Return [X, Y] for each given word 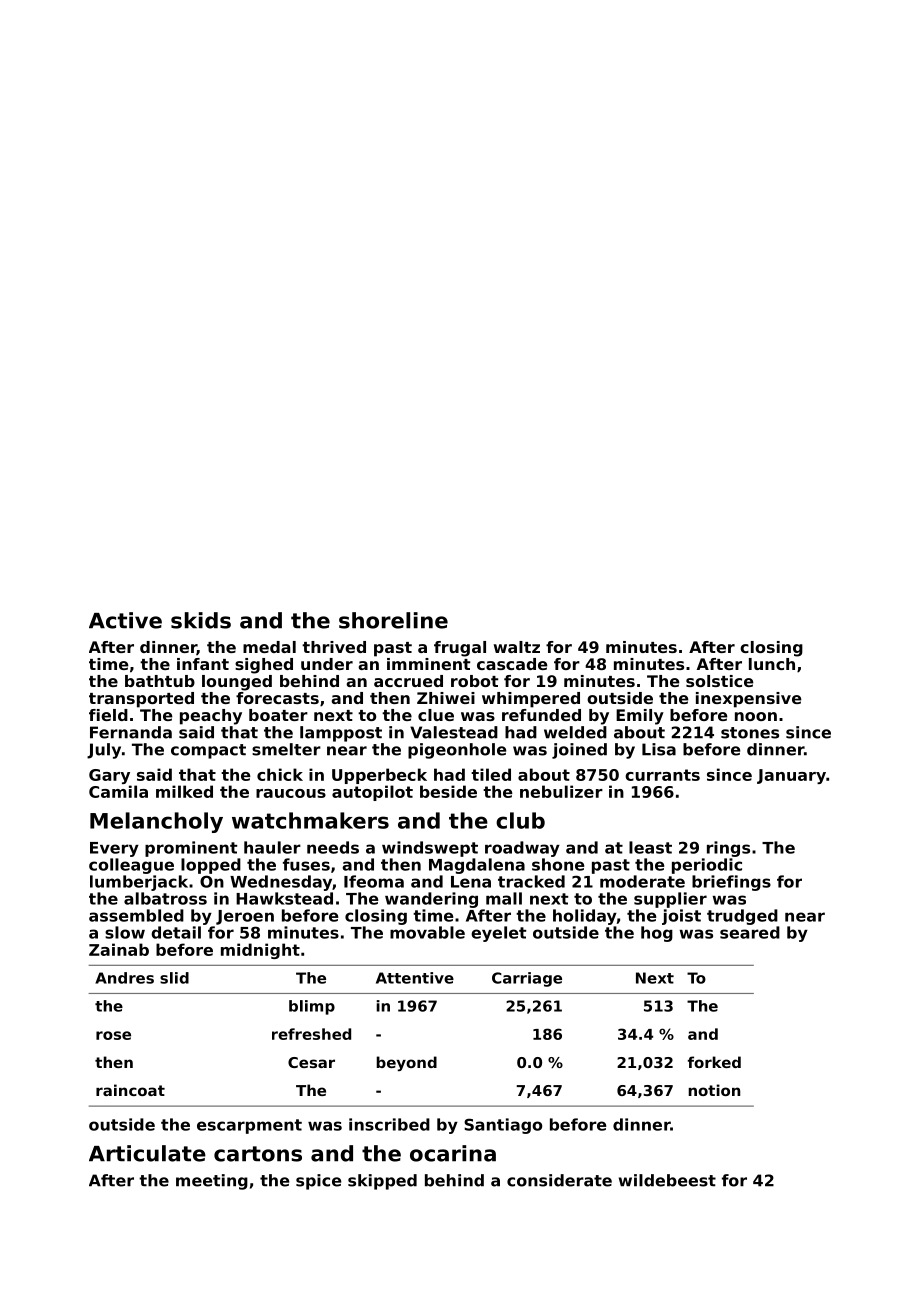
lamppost [341, 734]
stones [750, 733]
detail [176, 932]
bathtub [160, 681]
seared [750, 932]
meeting [212, 1182]
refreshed [311, 1034]
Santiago [503, 1126]
